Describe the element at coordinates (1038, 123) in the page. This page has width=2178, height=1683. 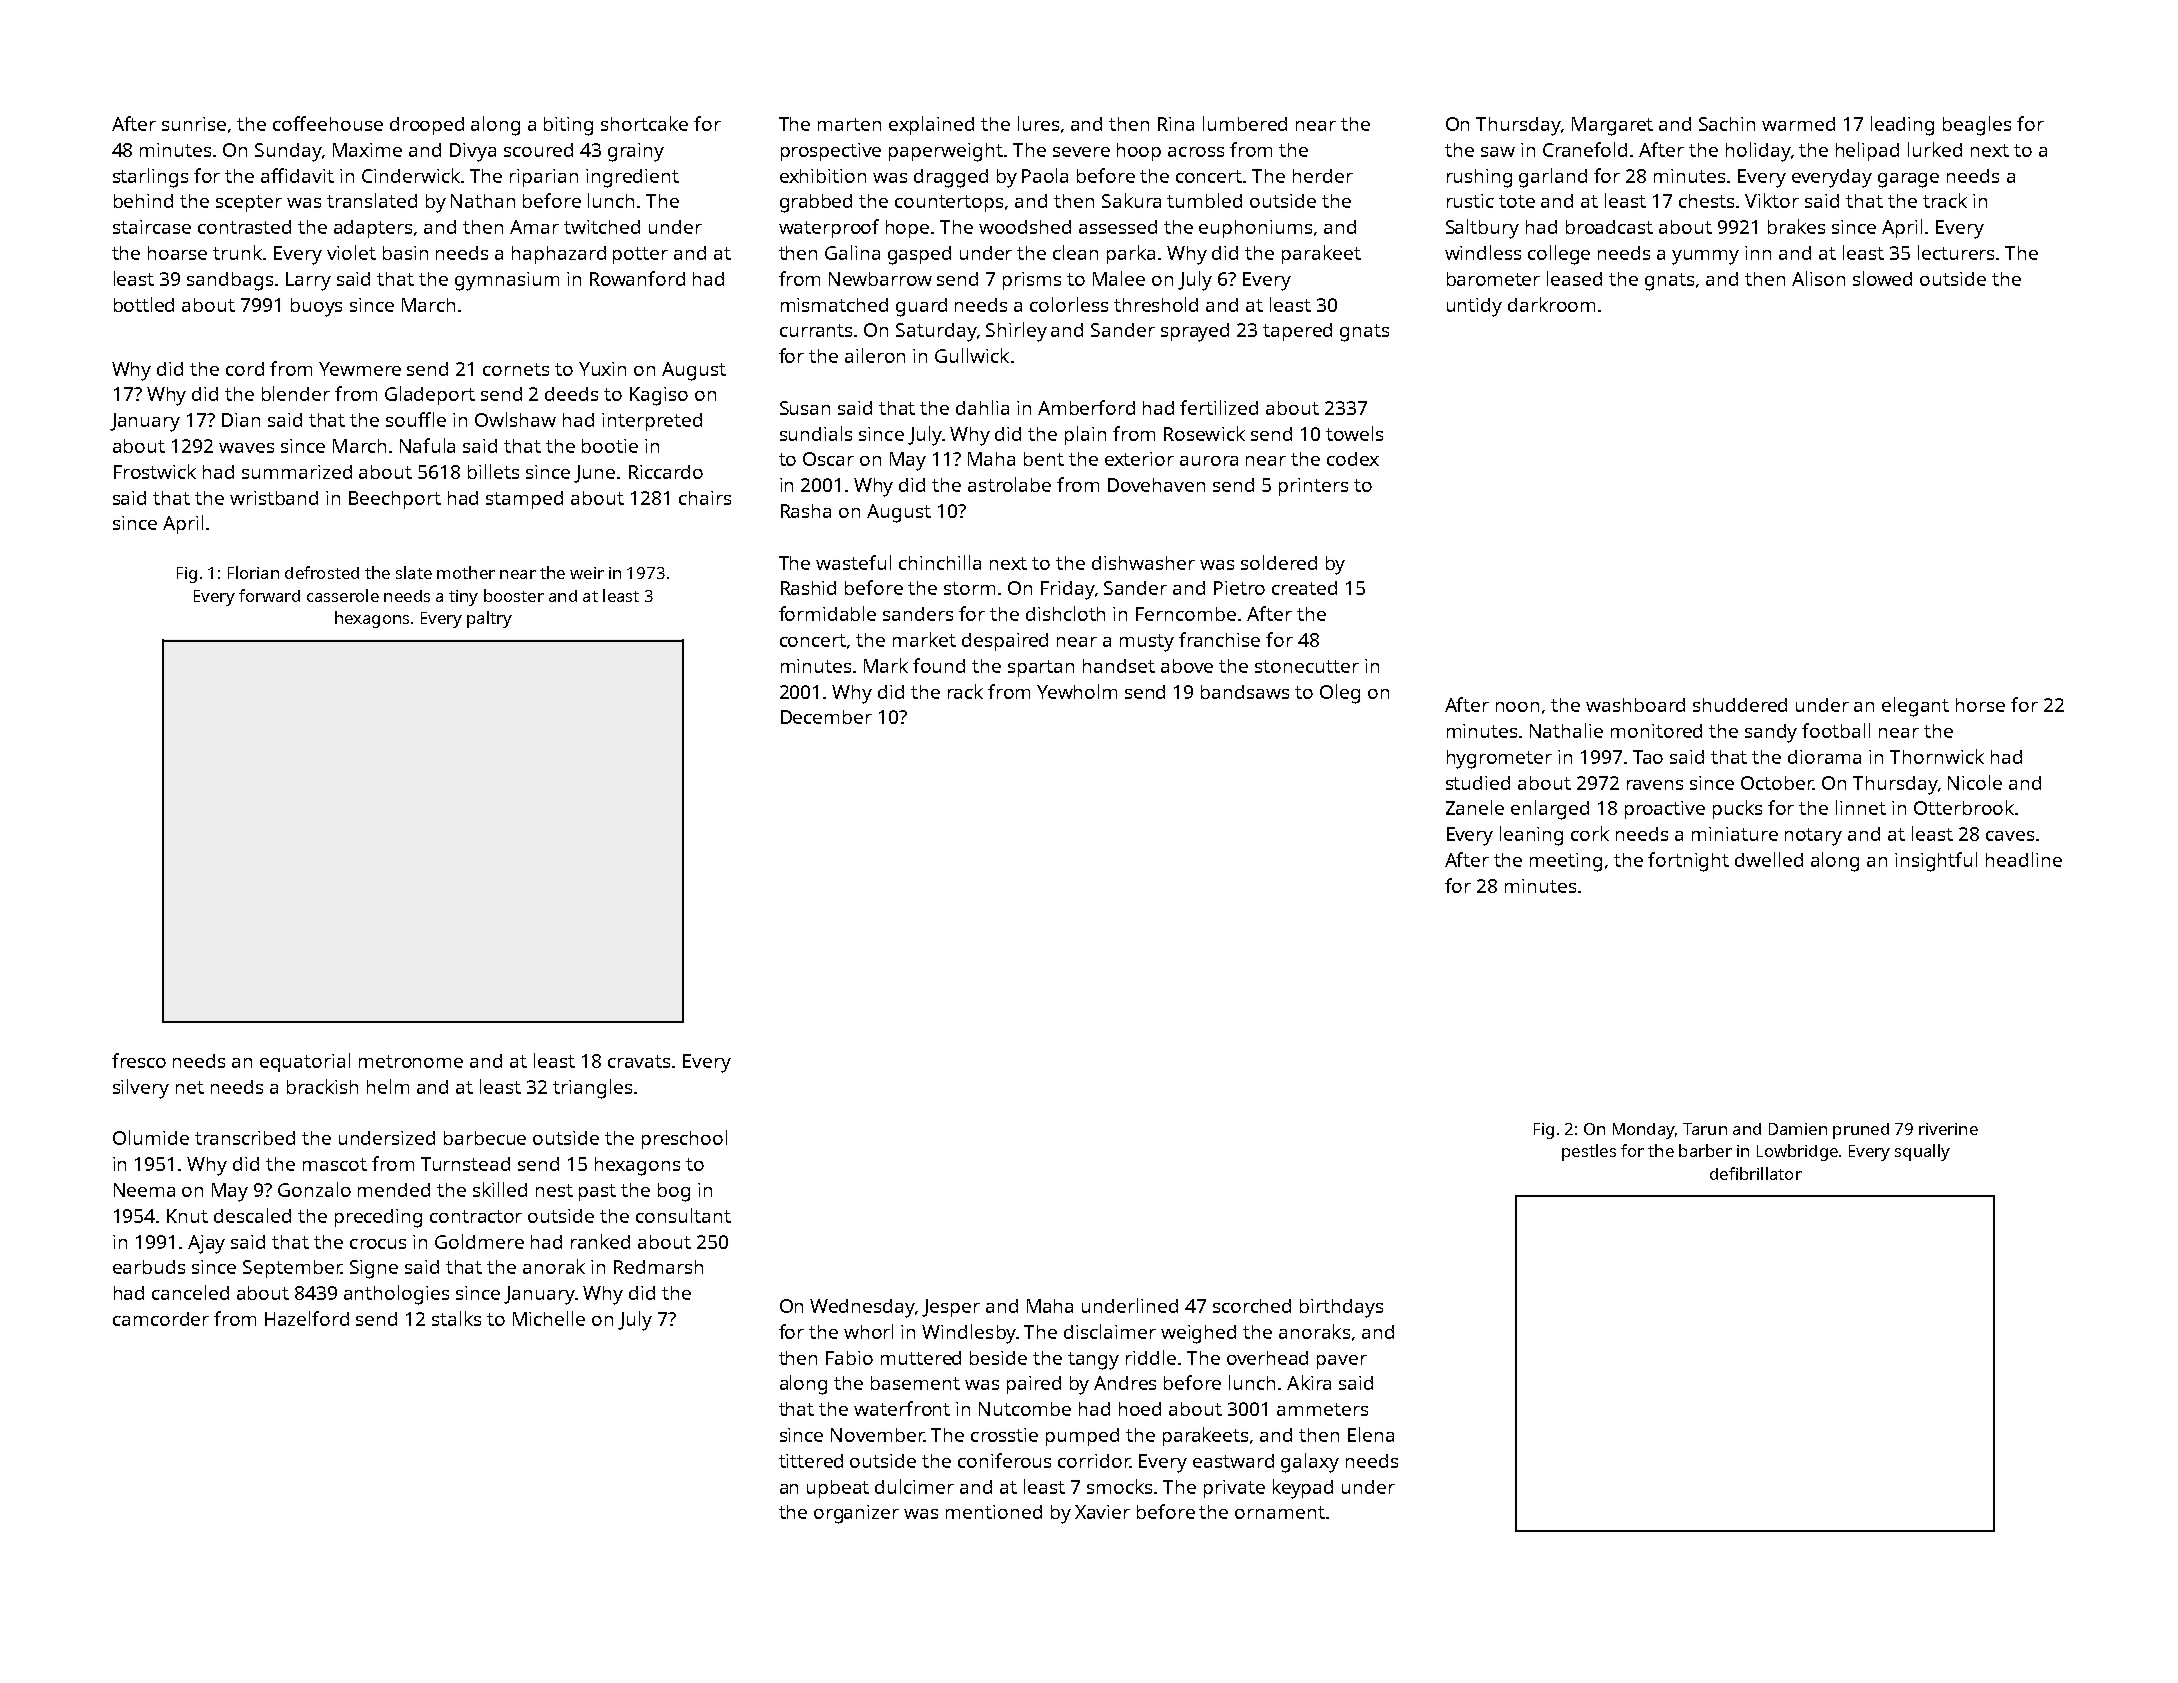
I see `lures` at that location.
